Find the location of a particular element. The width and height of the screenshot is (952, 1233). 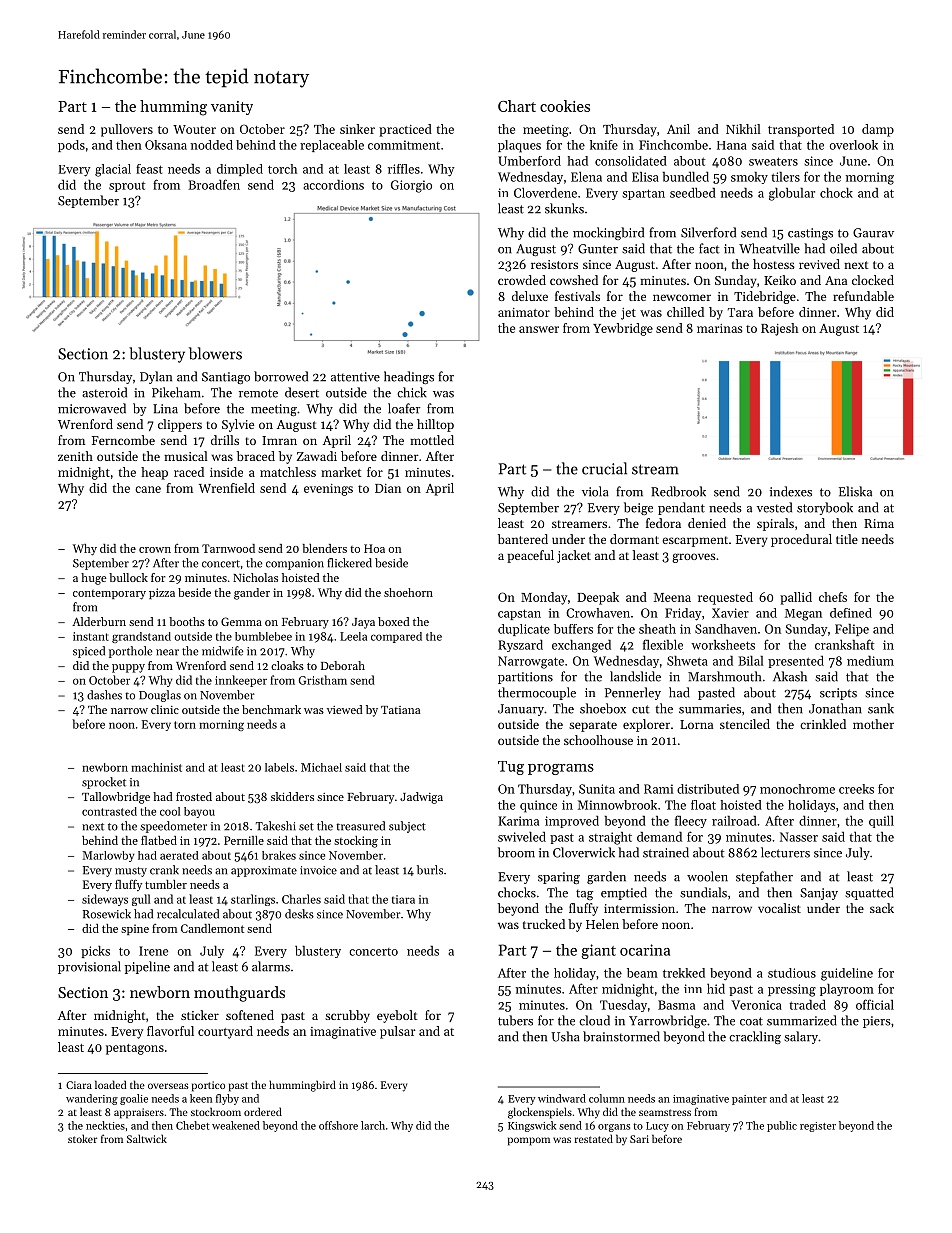

register is located at coordinates (818, 1127).
